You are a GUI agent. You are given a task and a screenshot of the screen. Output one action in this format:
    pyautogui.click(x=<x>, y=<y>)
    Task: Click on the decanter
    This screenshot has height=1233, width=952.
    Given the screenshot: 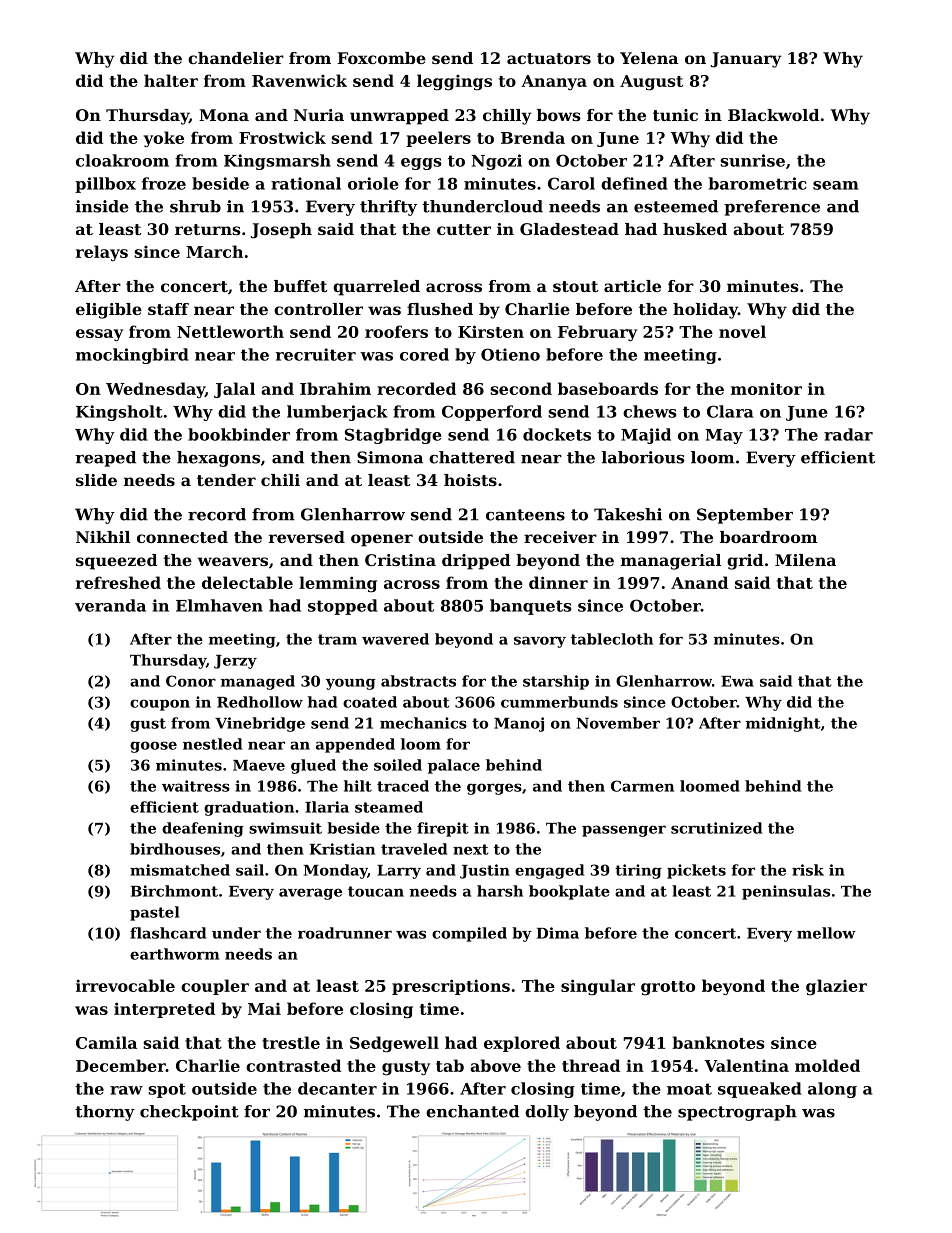 What is the action you would take?
    pyautogui.click(x=337, y=1088)
